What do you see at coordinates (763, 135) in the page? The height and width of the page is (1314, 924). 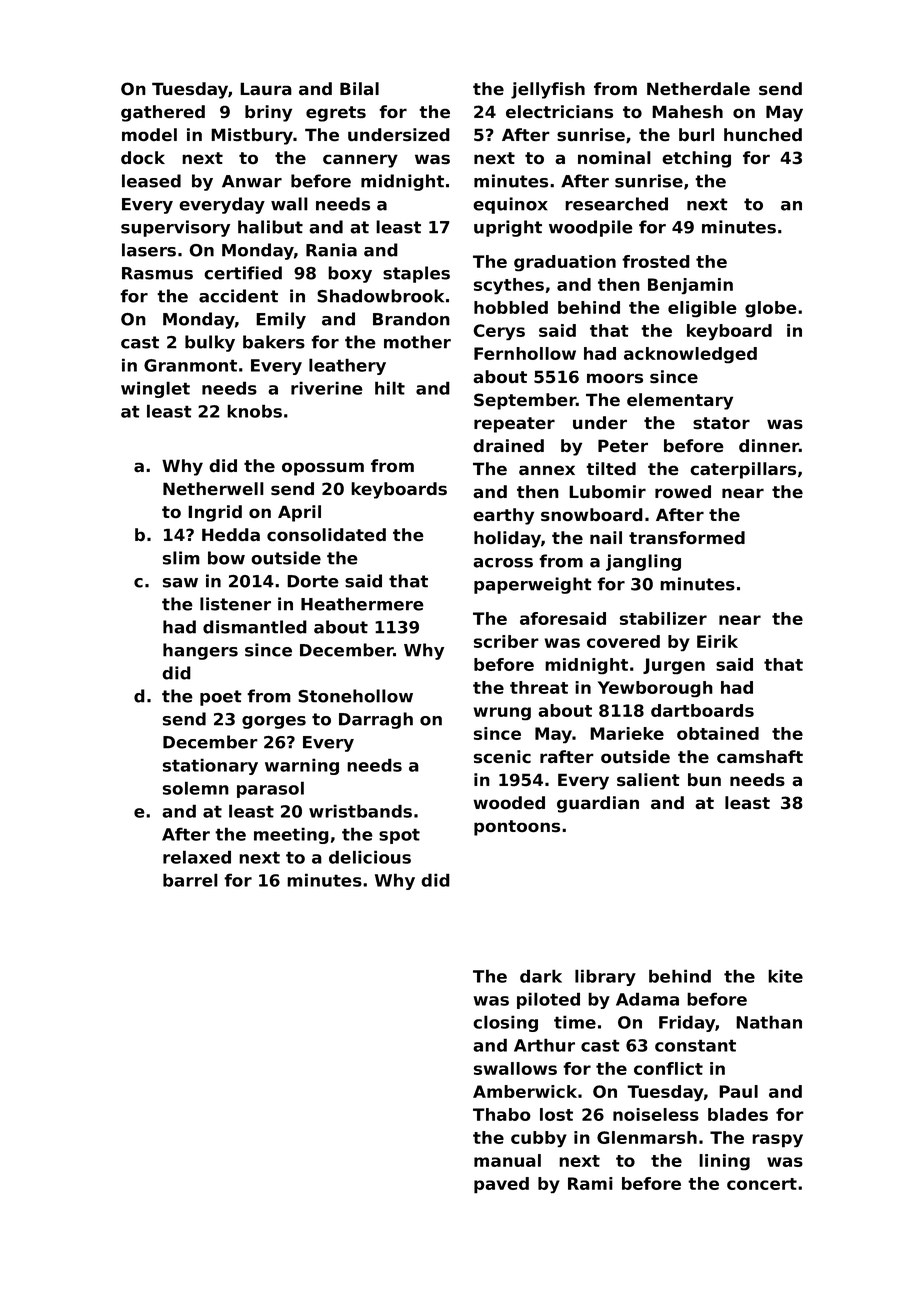 I see `hunched` at bounding box center [763, 135].
